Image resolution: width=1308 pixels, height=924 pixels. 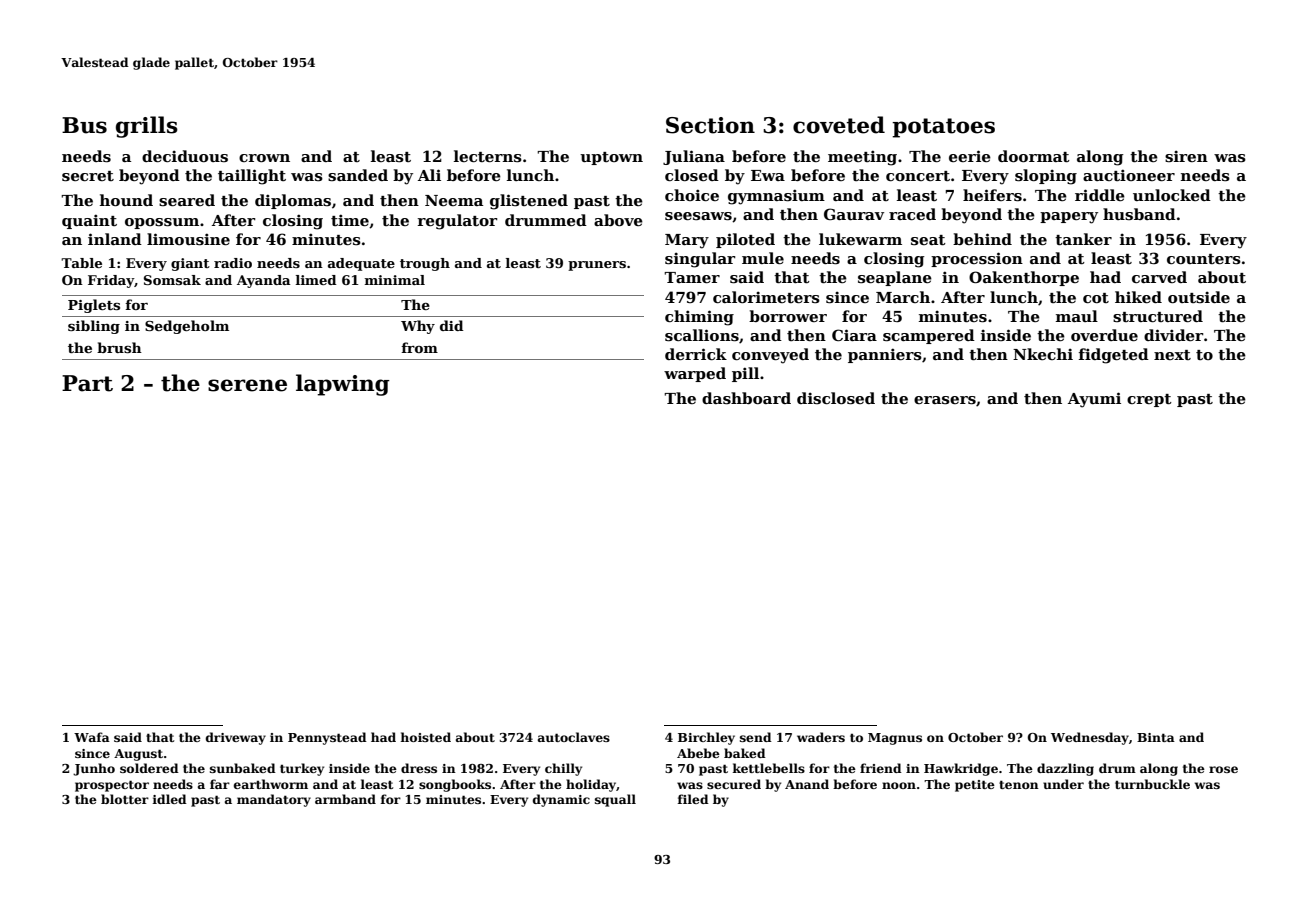 What do you see at coordinates (343, 385) in the page?
I see `lapwing` at bounding box center [343, 385].
